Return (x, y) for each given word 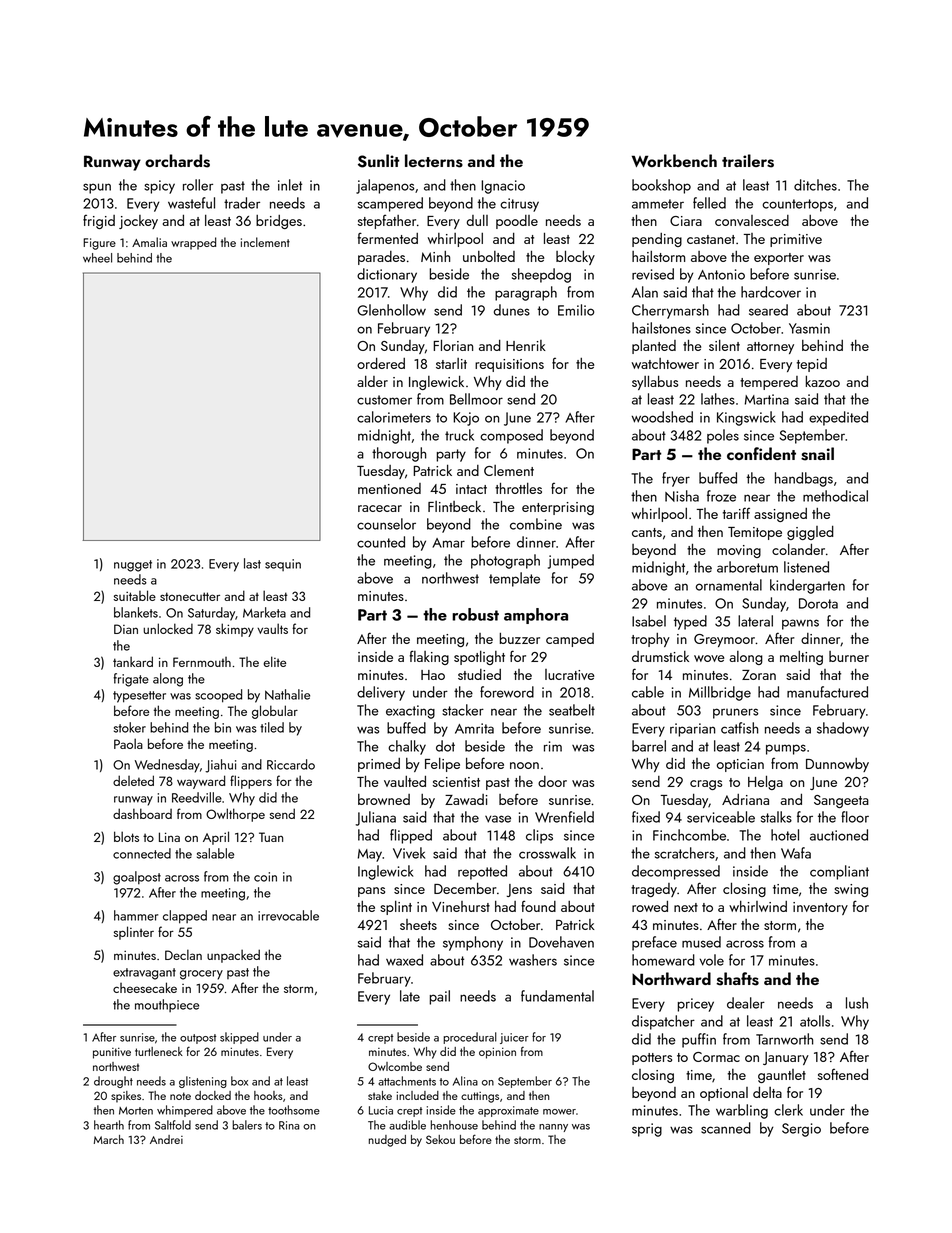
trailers (748, 161)
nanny (553, 1128)
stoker (130, 727)
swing (851, 890)
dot (445, 746)
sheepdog (541, 275)
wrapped (193, 243)
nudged (387, 1141)
